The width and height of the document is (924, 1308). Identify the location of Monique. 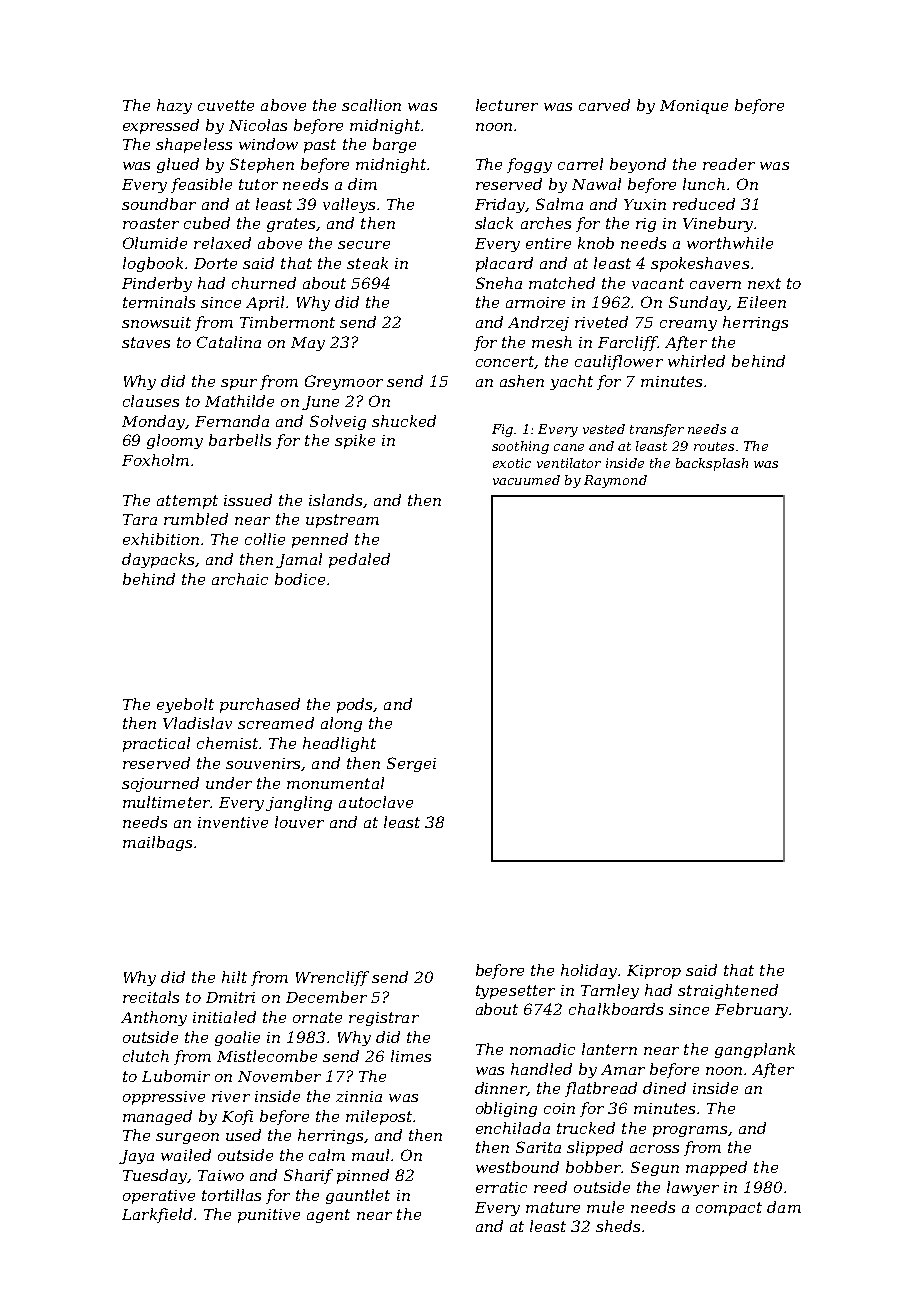
(694, 107).
